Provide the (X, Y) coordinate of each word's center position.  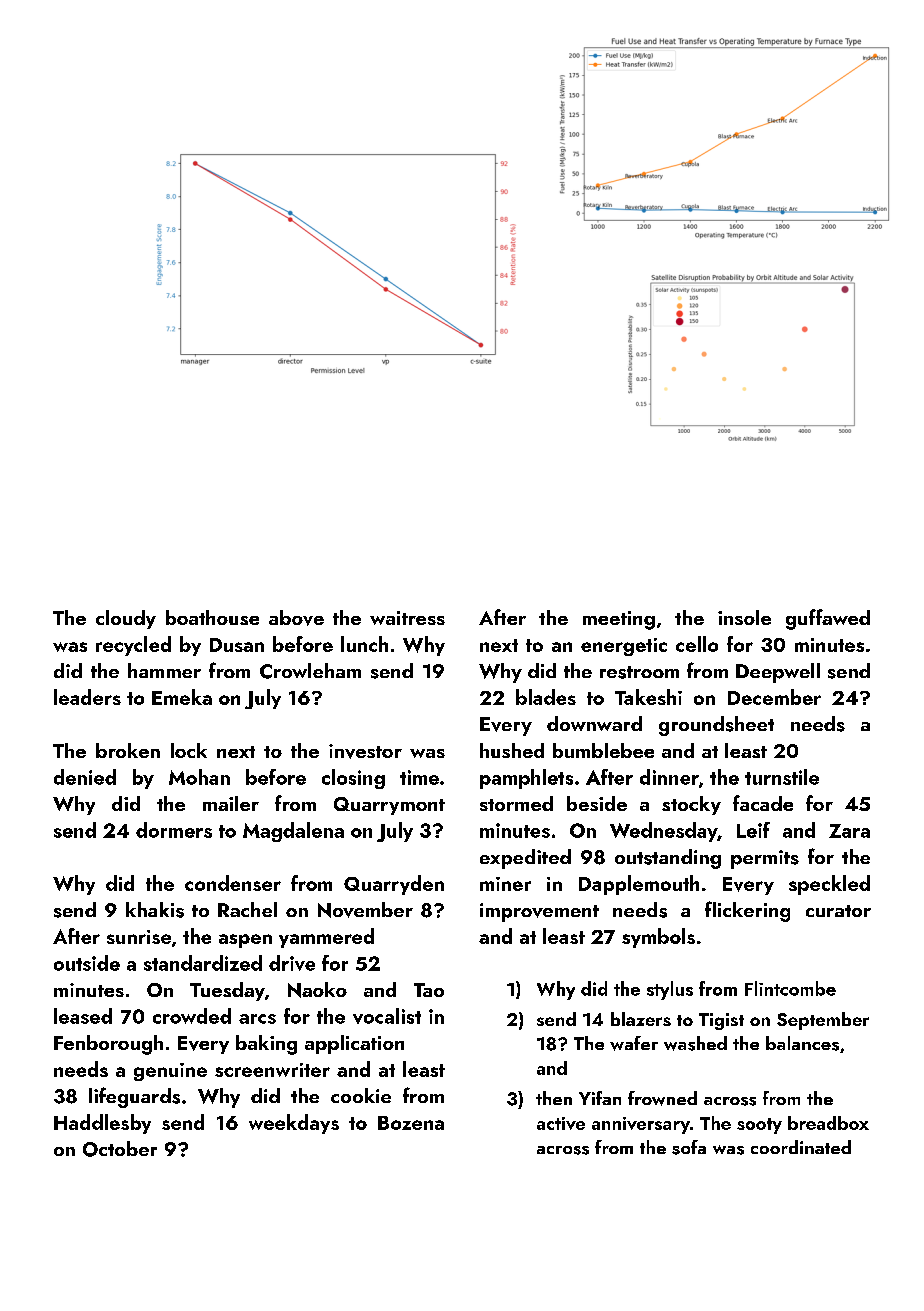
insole (744, 617)
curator (838, 911)
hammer (164, 670)
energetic (624, 647)
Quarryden (394, 885)
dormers (174, 830)
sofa (689, 1147)
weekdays (294, 1124)
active (561, 1123)
